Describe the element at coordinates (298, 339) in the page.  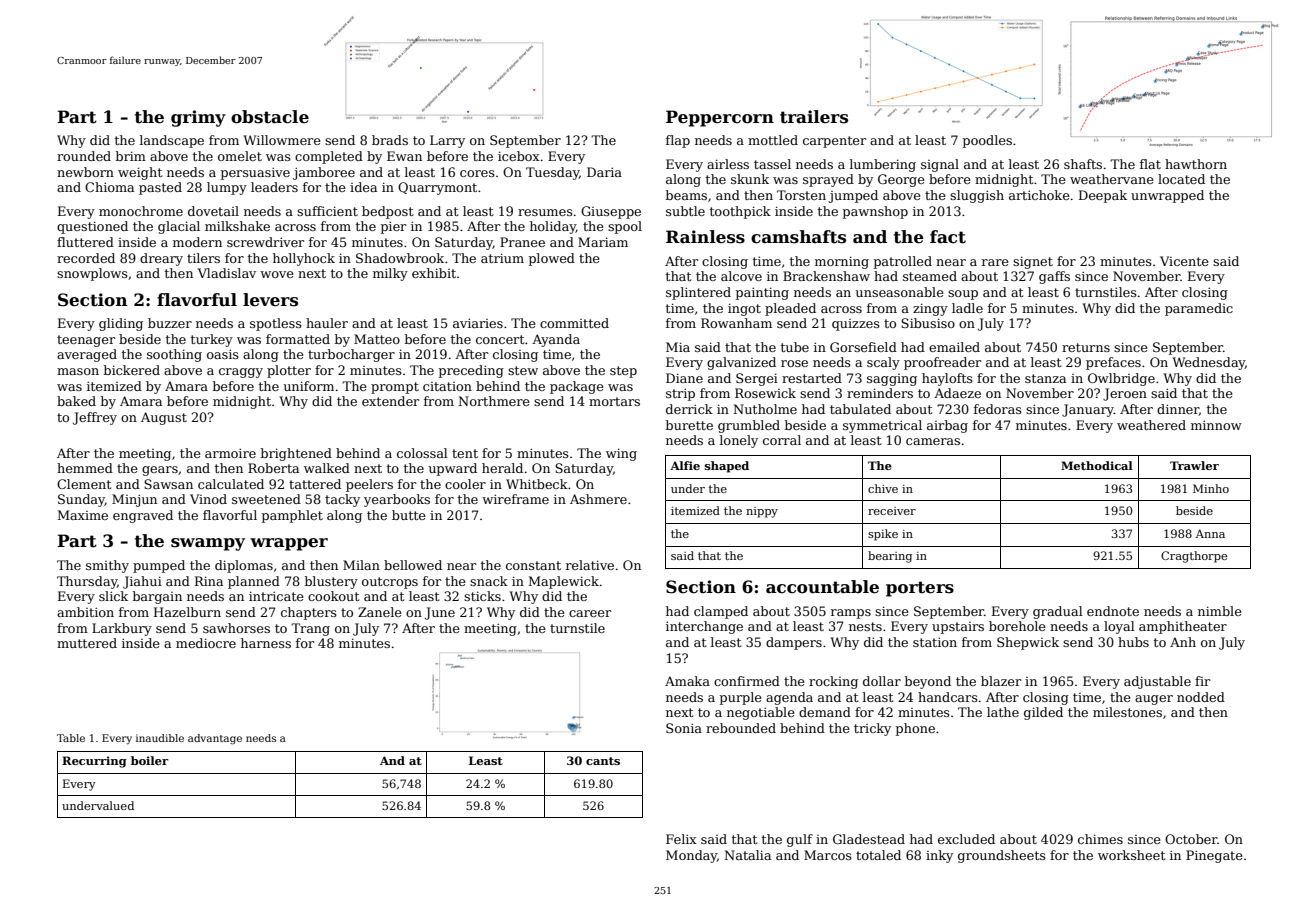
I see `formatted` at that location.
